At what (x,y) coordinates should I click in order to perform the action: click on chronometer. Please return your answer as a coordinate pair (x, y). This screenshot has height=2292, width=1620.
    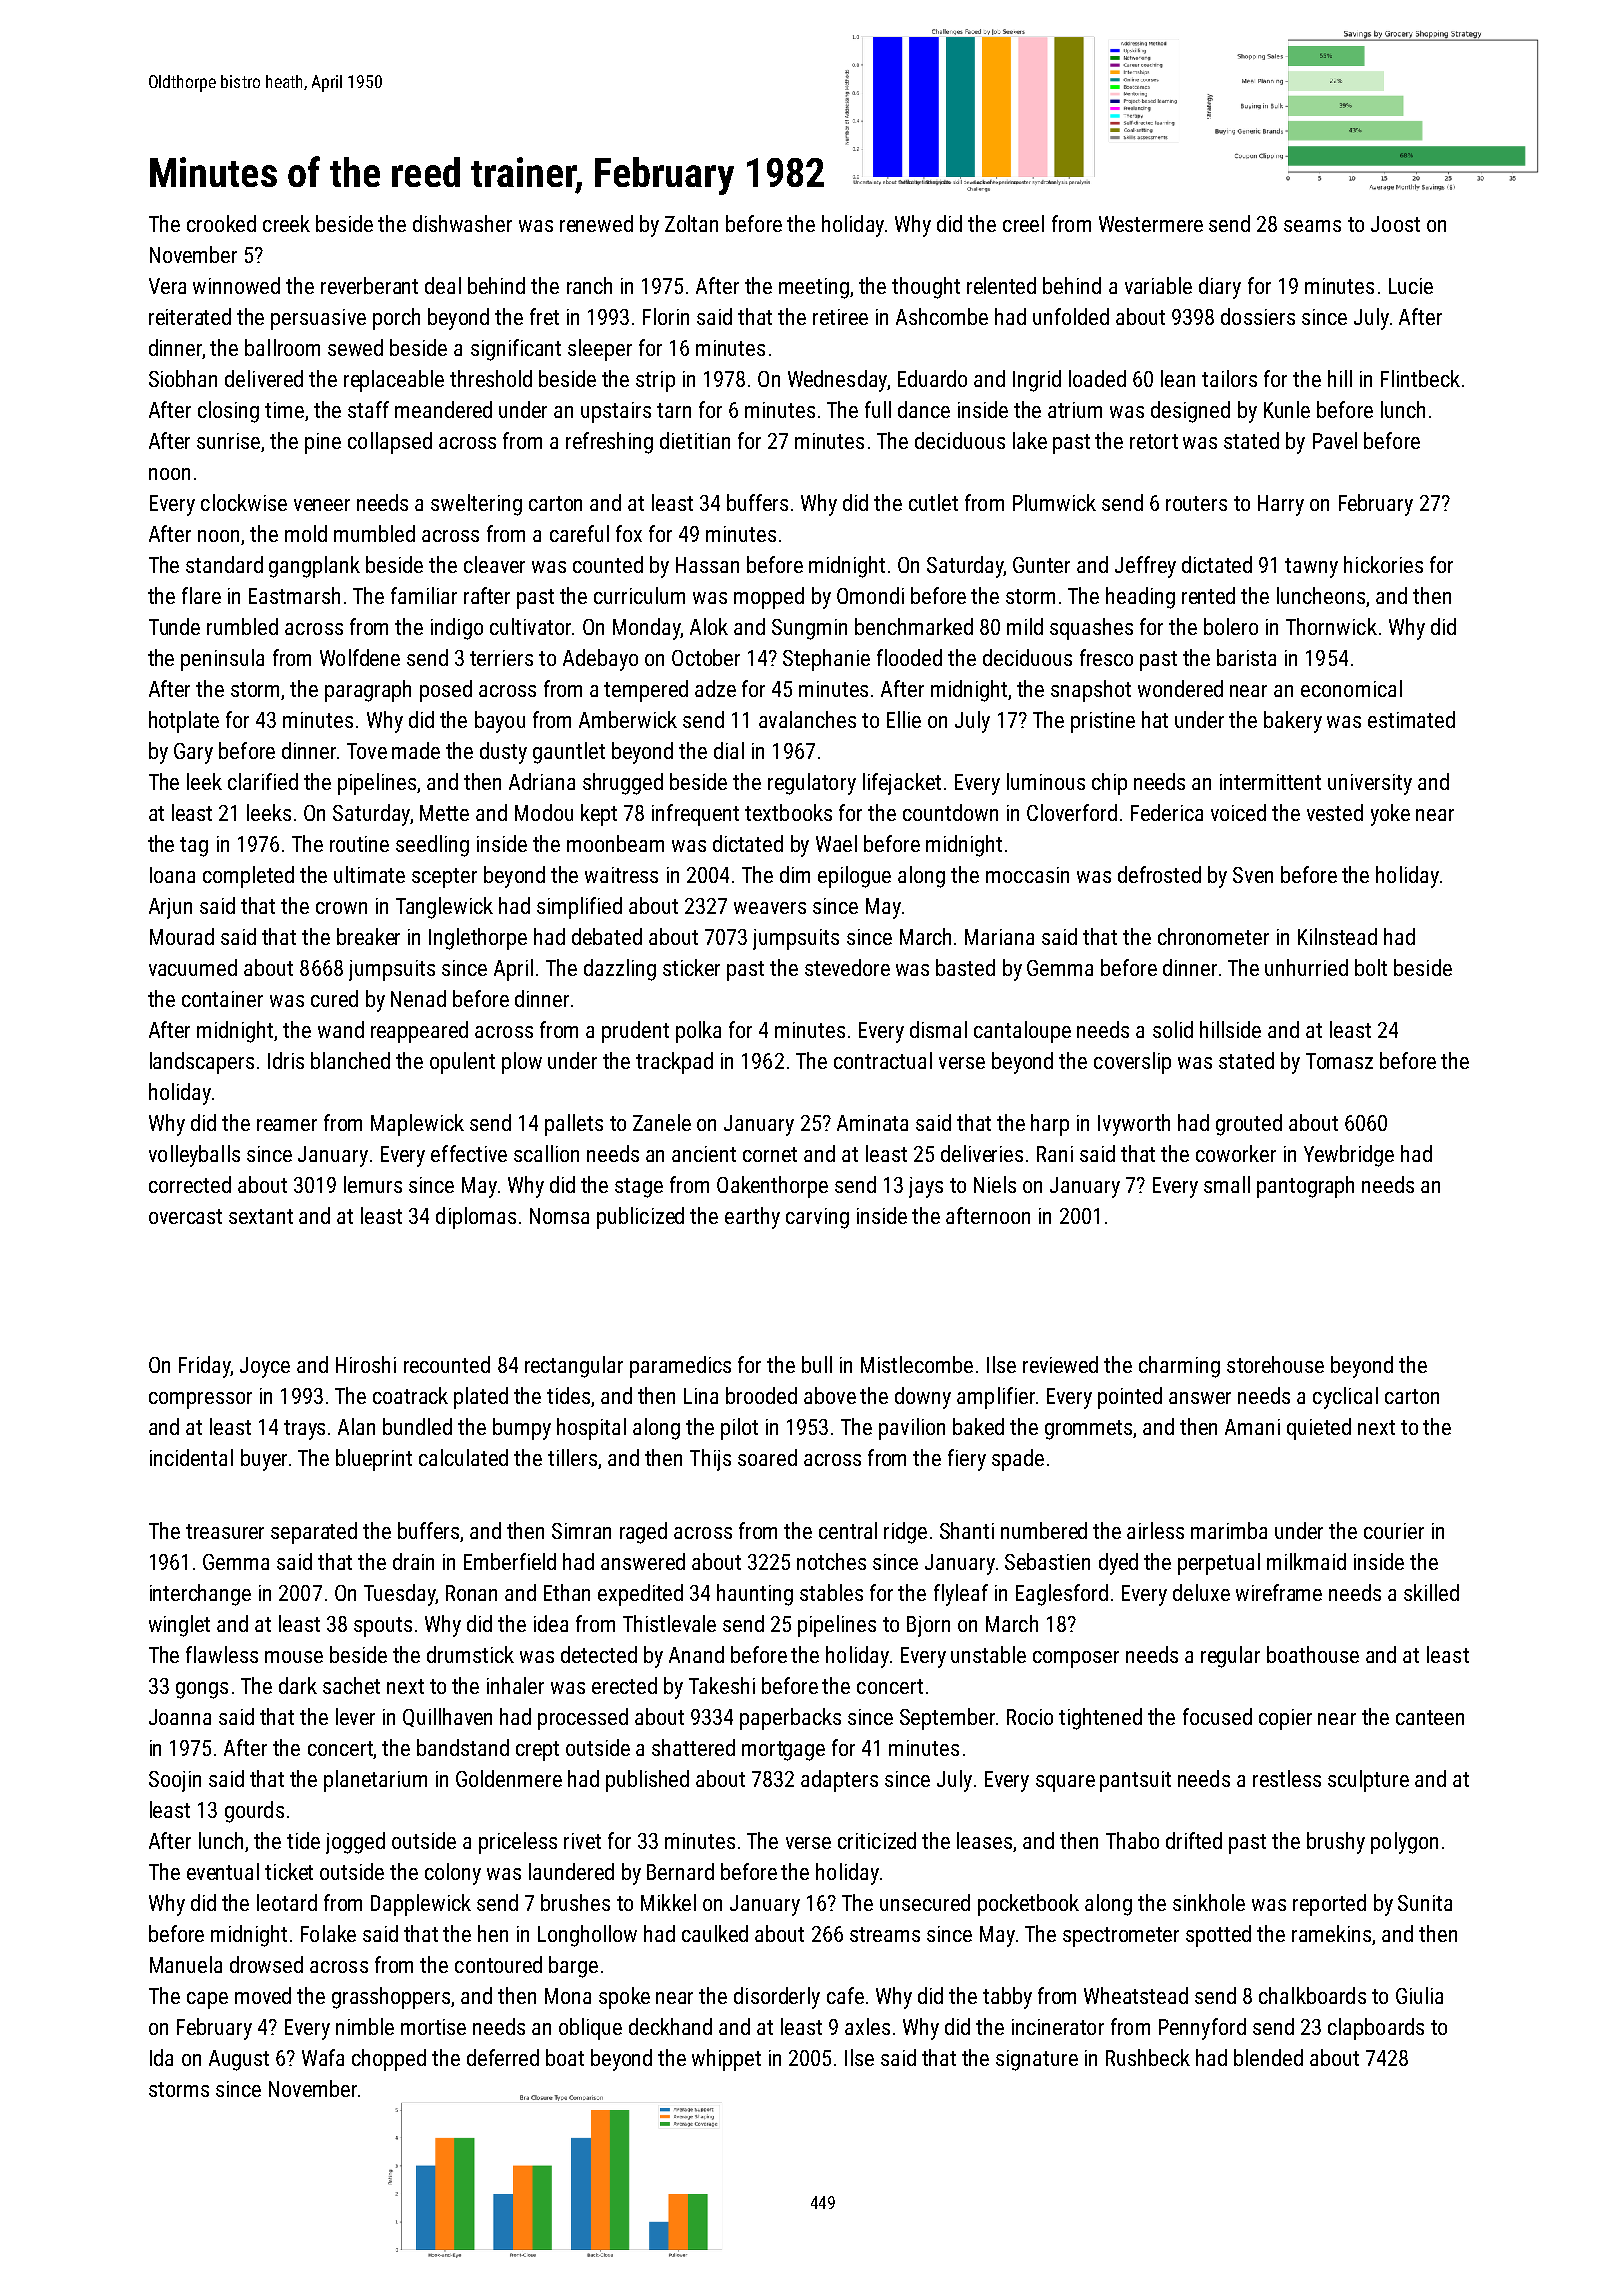
    Looking at the image, I should click on (1213, 936).
